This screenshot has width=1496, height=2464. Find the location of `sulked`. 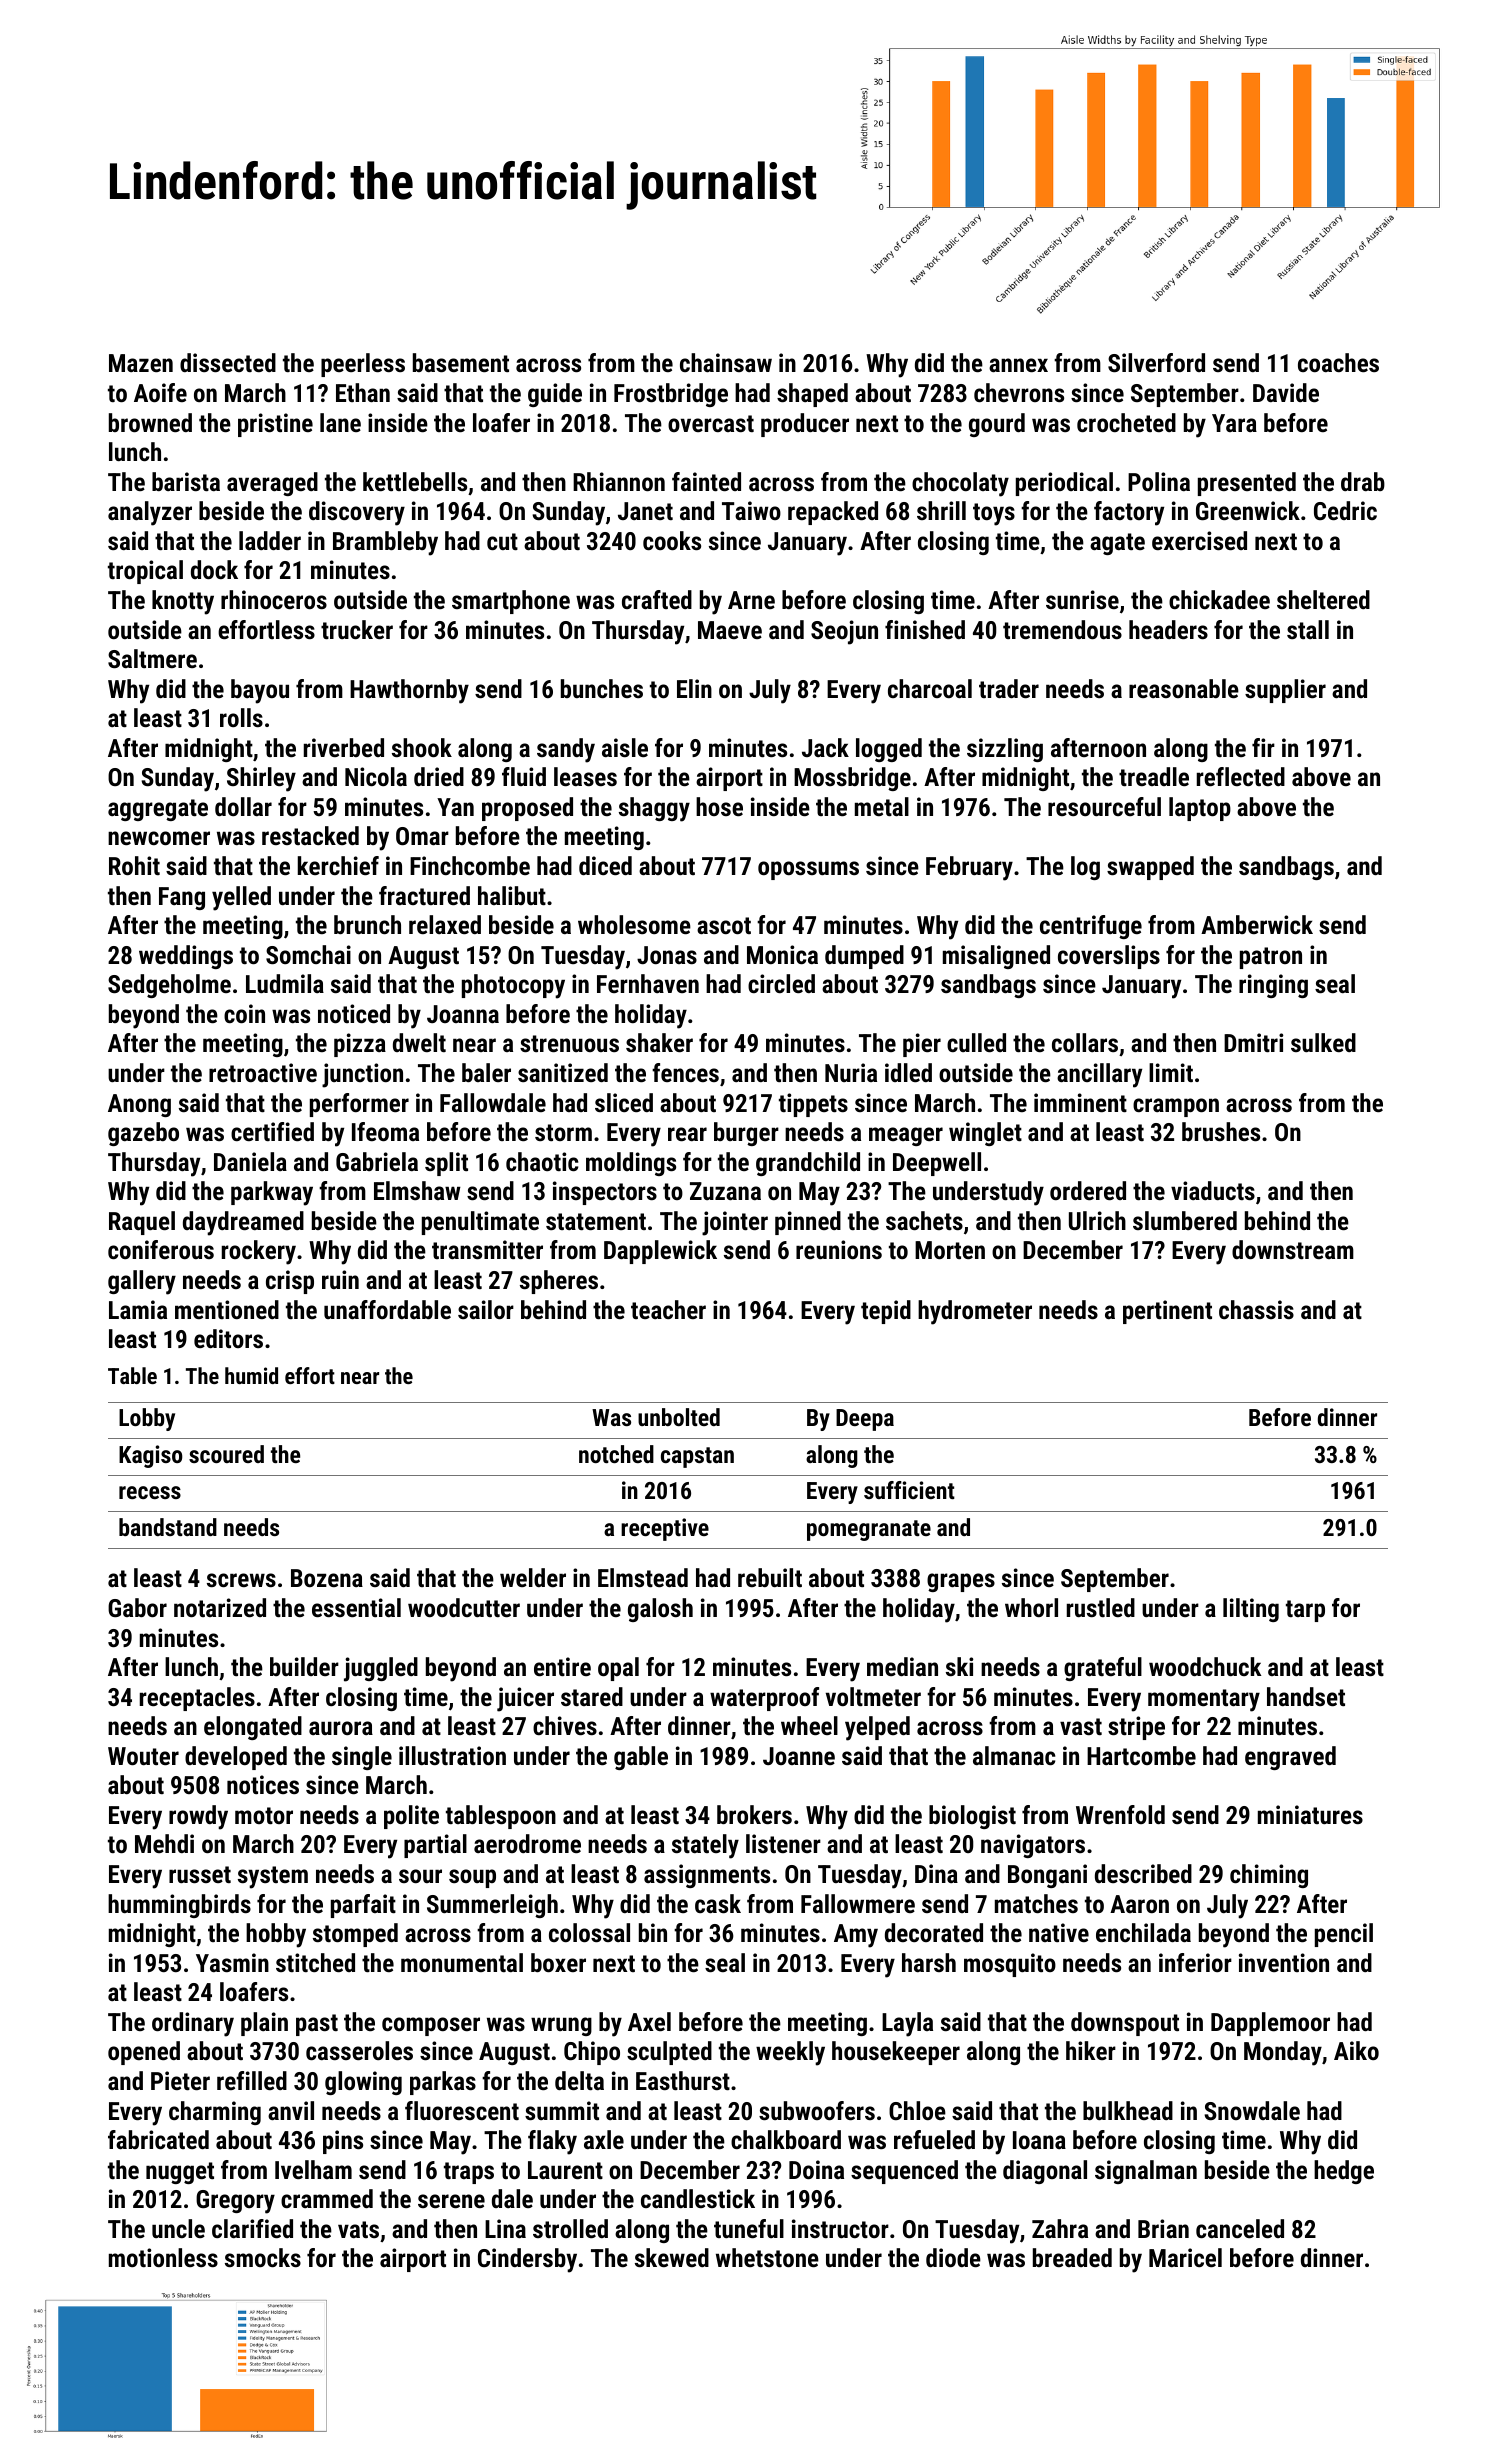

sulked is located at coordinates (1323, 1042).
